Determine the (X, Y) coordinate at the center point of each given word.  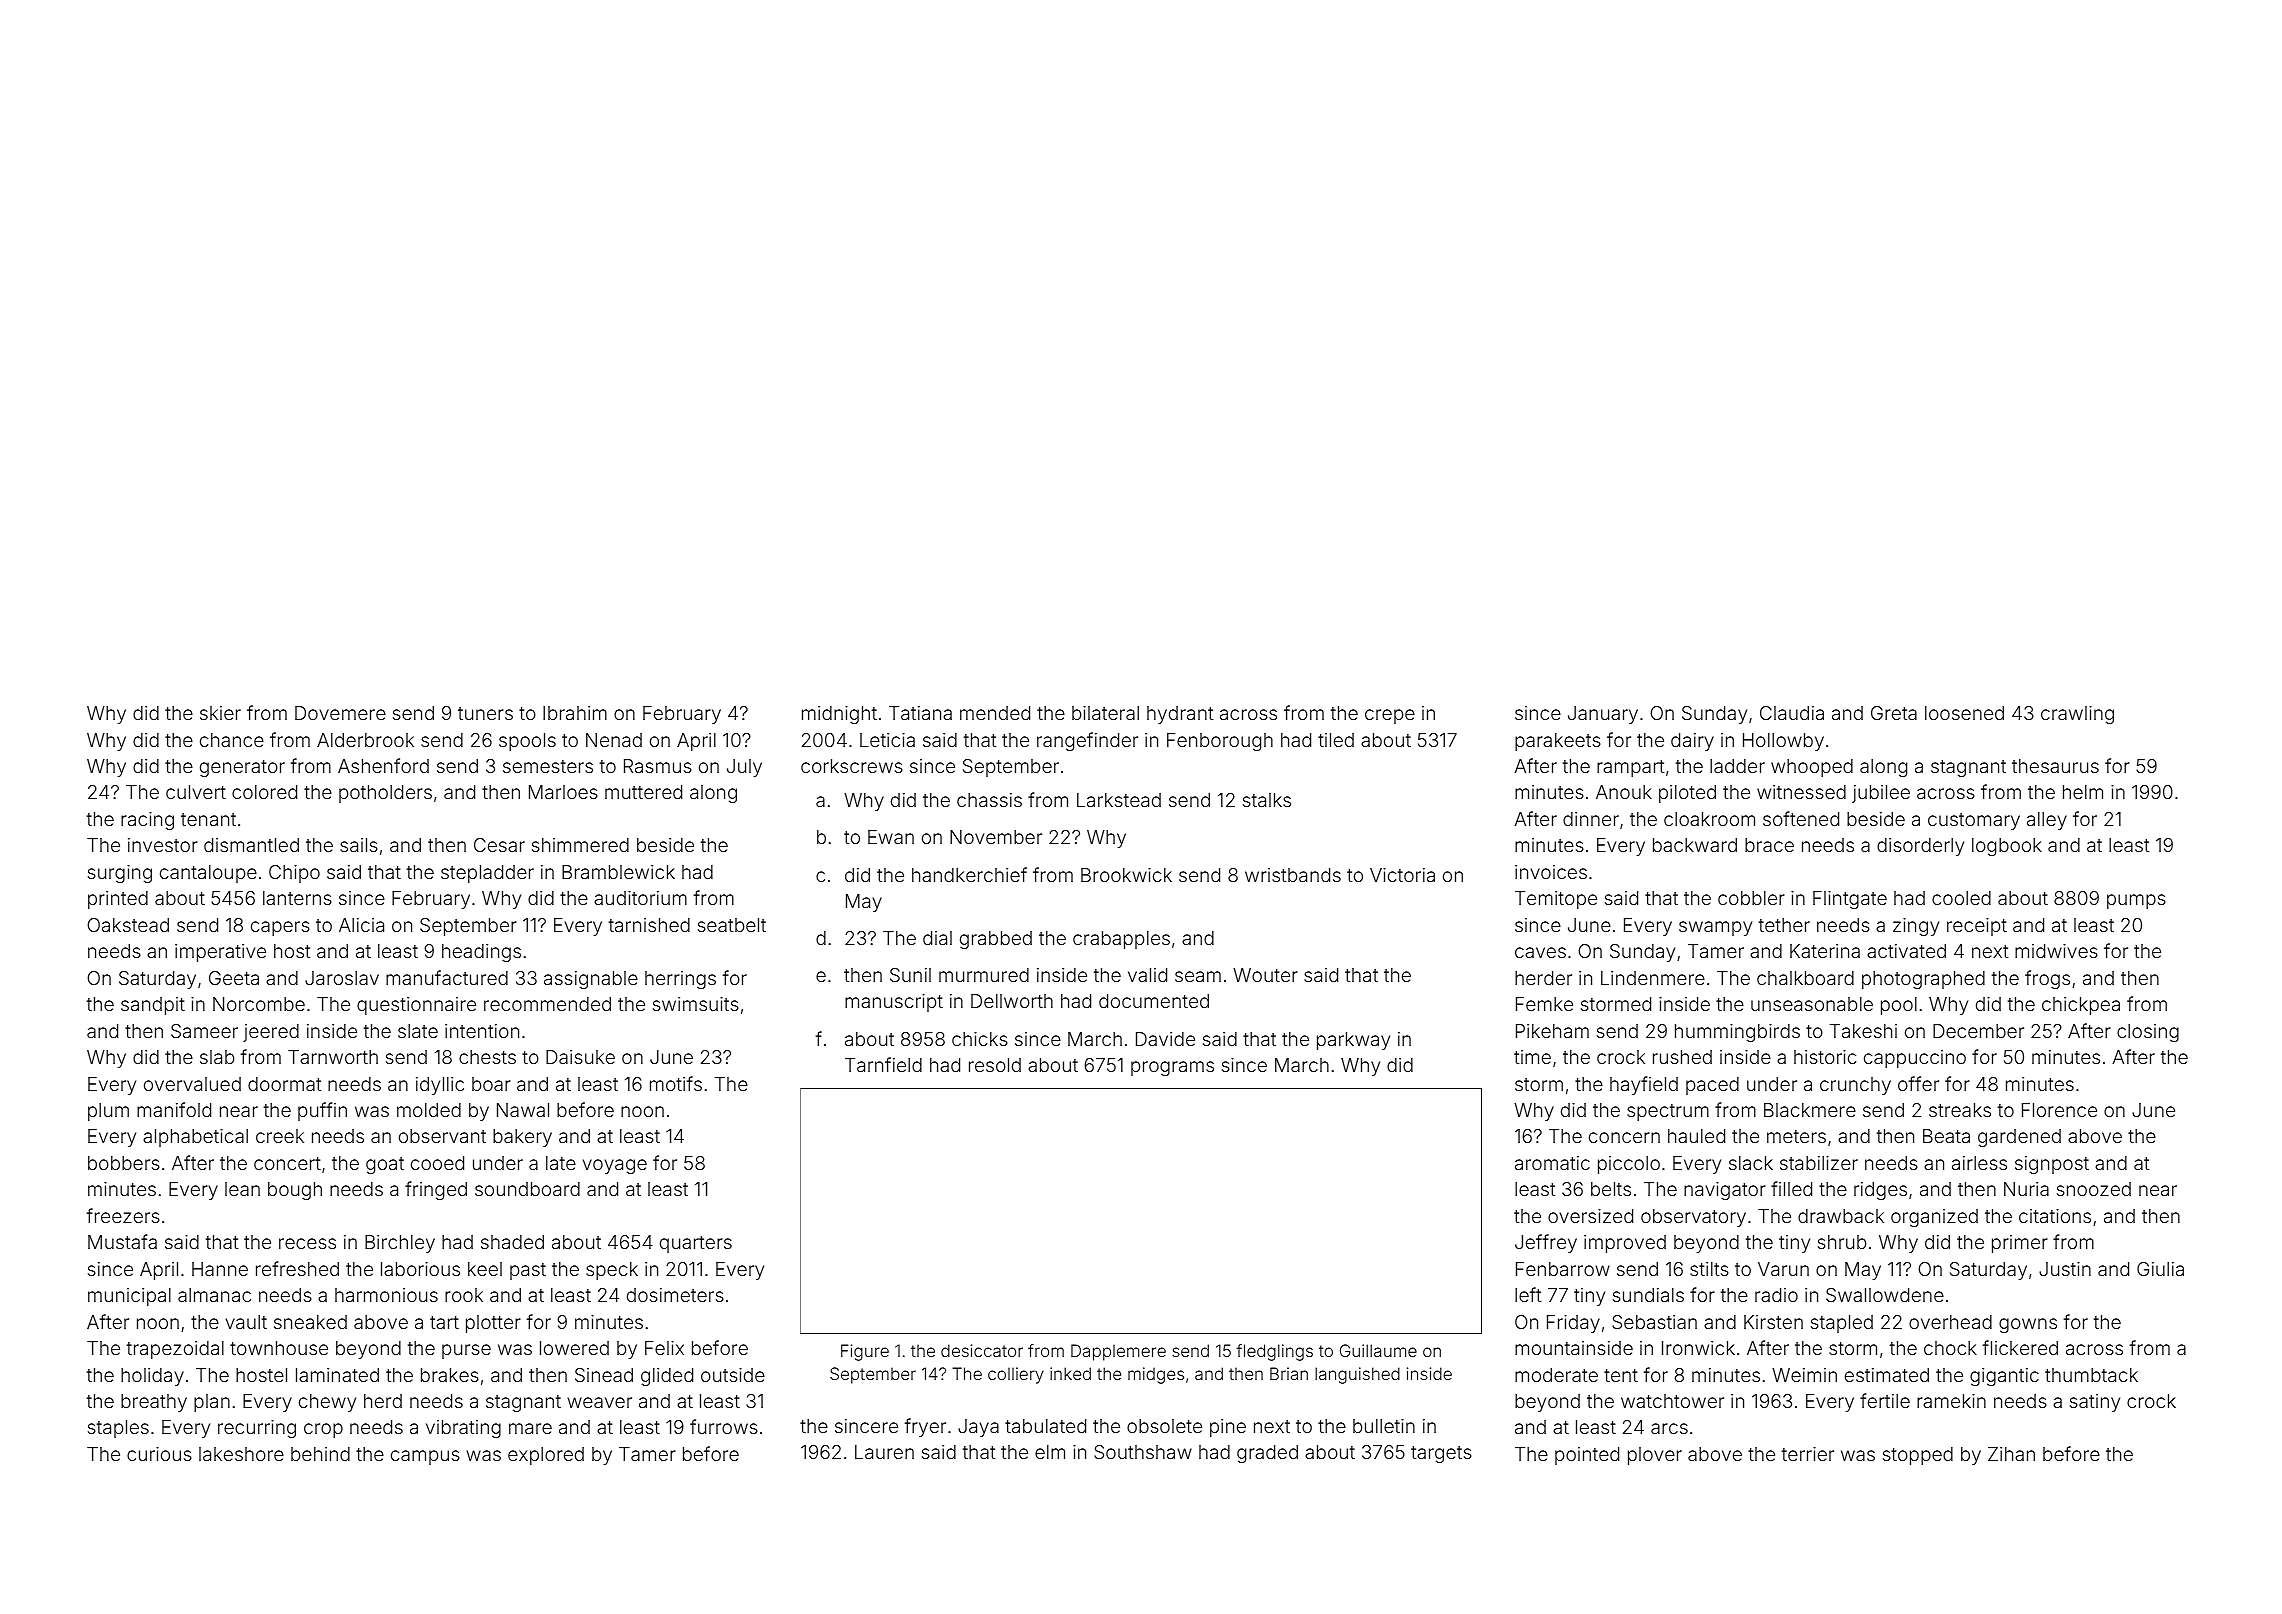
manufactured (447, 977)
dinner (1591, 819)
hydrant (1180, 715)
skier (220, 713)
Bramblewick (618, 872)
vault (246, 1322)
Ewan (891, 837)
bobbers (124, 1163)
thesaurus (2055, 766)
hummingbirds (1737, 1033)
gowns (2028, 1325)
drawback (1841, 1216)
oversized (1590, 1216)
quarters (696, 1244)
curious (159, 1454)
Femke (1544, 1004)
